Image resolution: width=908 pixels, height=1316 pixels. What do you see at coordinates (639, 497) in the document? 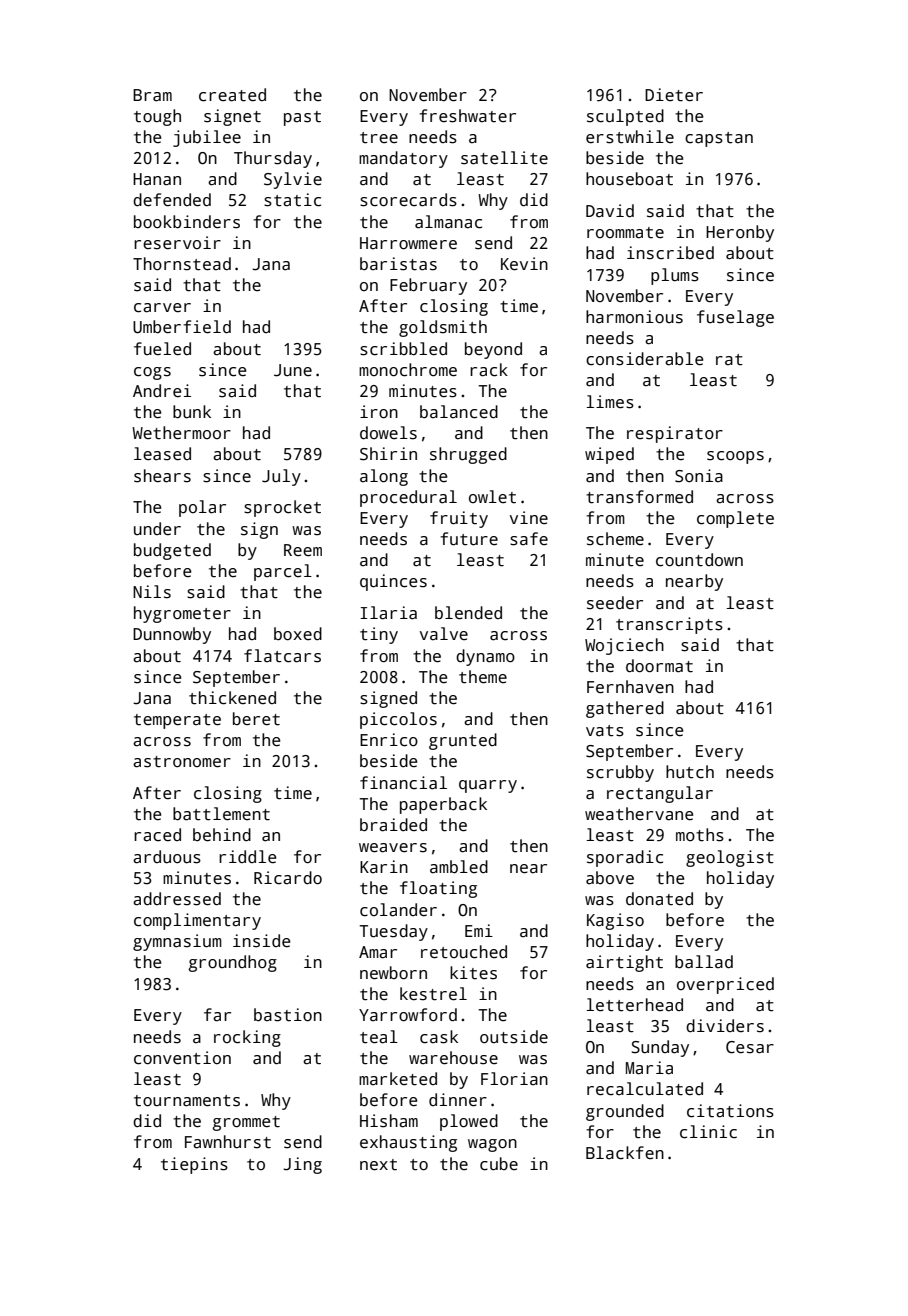
I see `transformed` at bounding box center [639, 497].
